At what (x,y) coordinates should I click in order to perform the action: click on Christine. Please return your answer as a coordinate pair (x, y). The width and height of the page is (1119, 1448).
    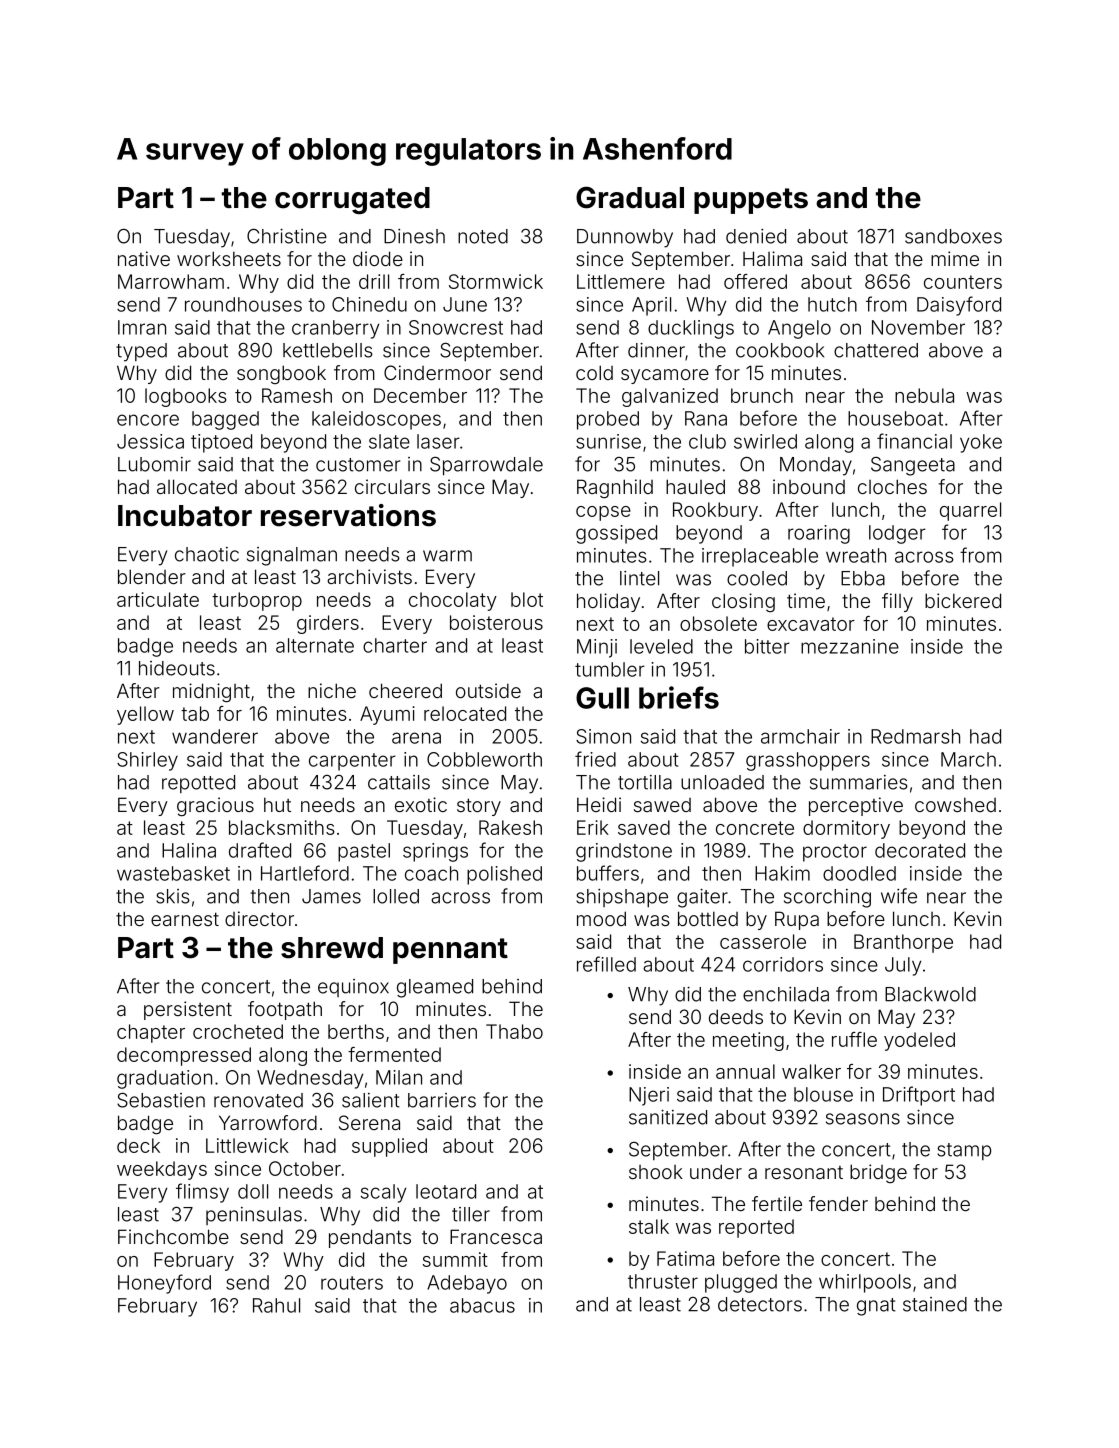
    Looking at the image, I should click on (287, 236).
